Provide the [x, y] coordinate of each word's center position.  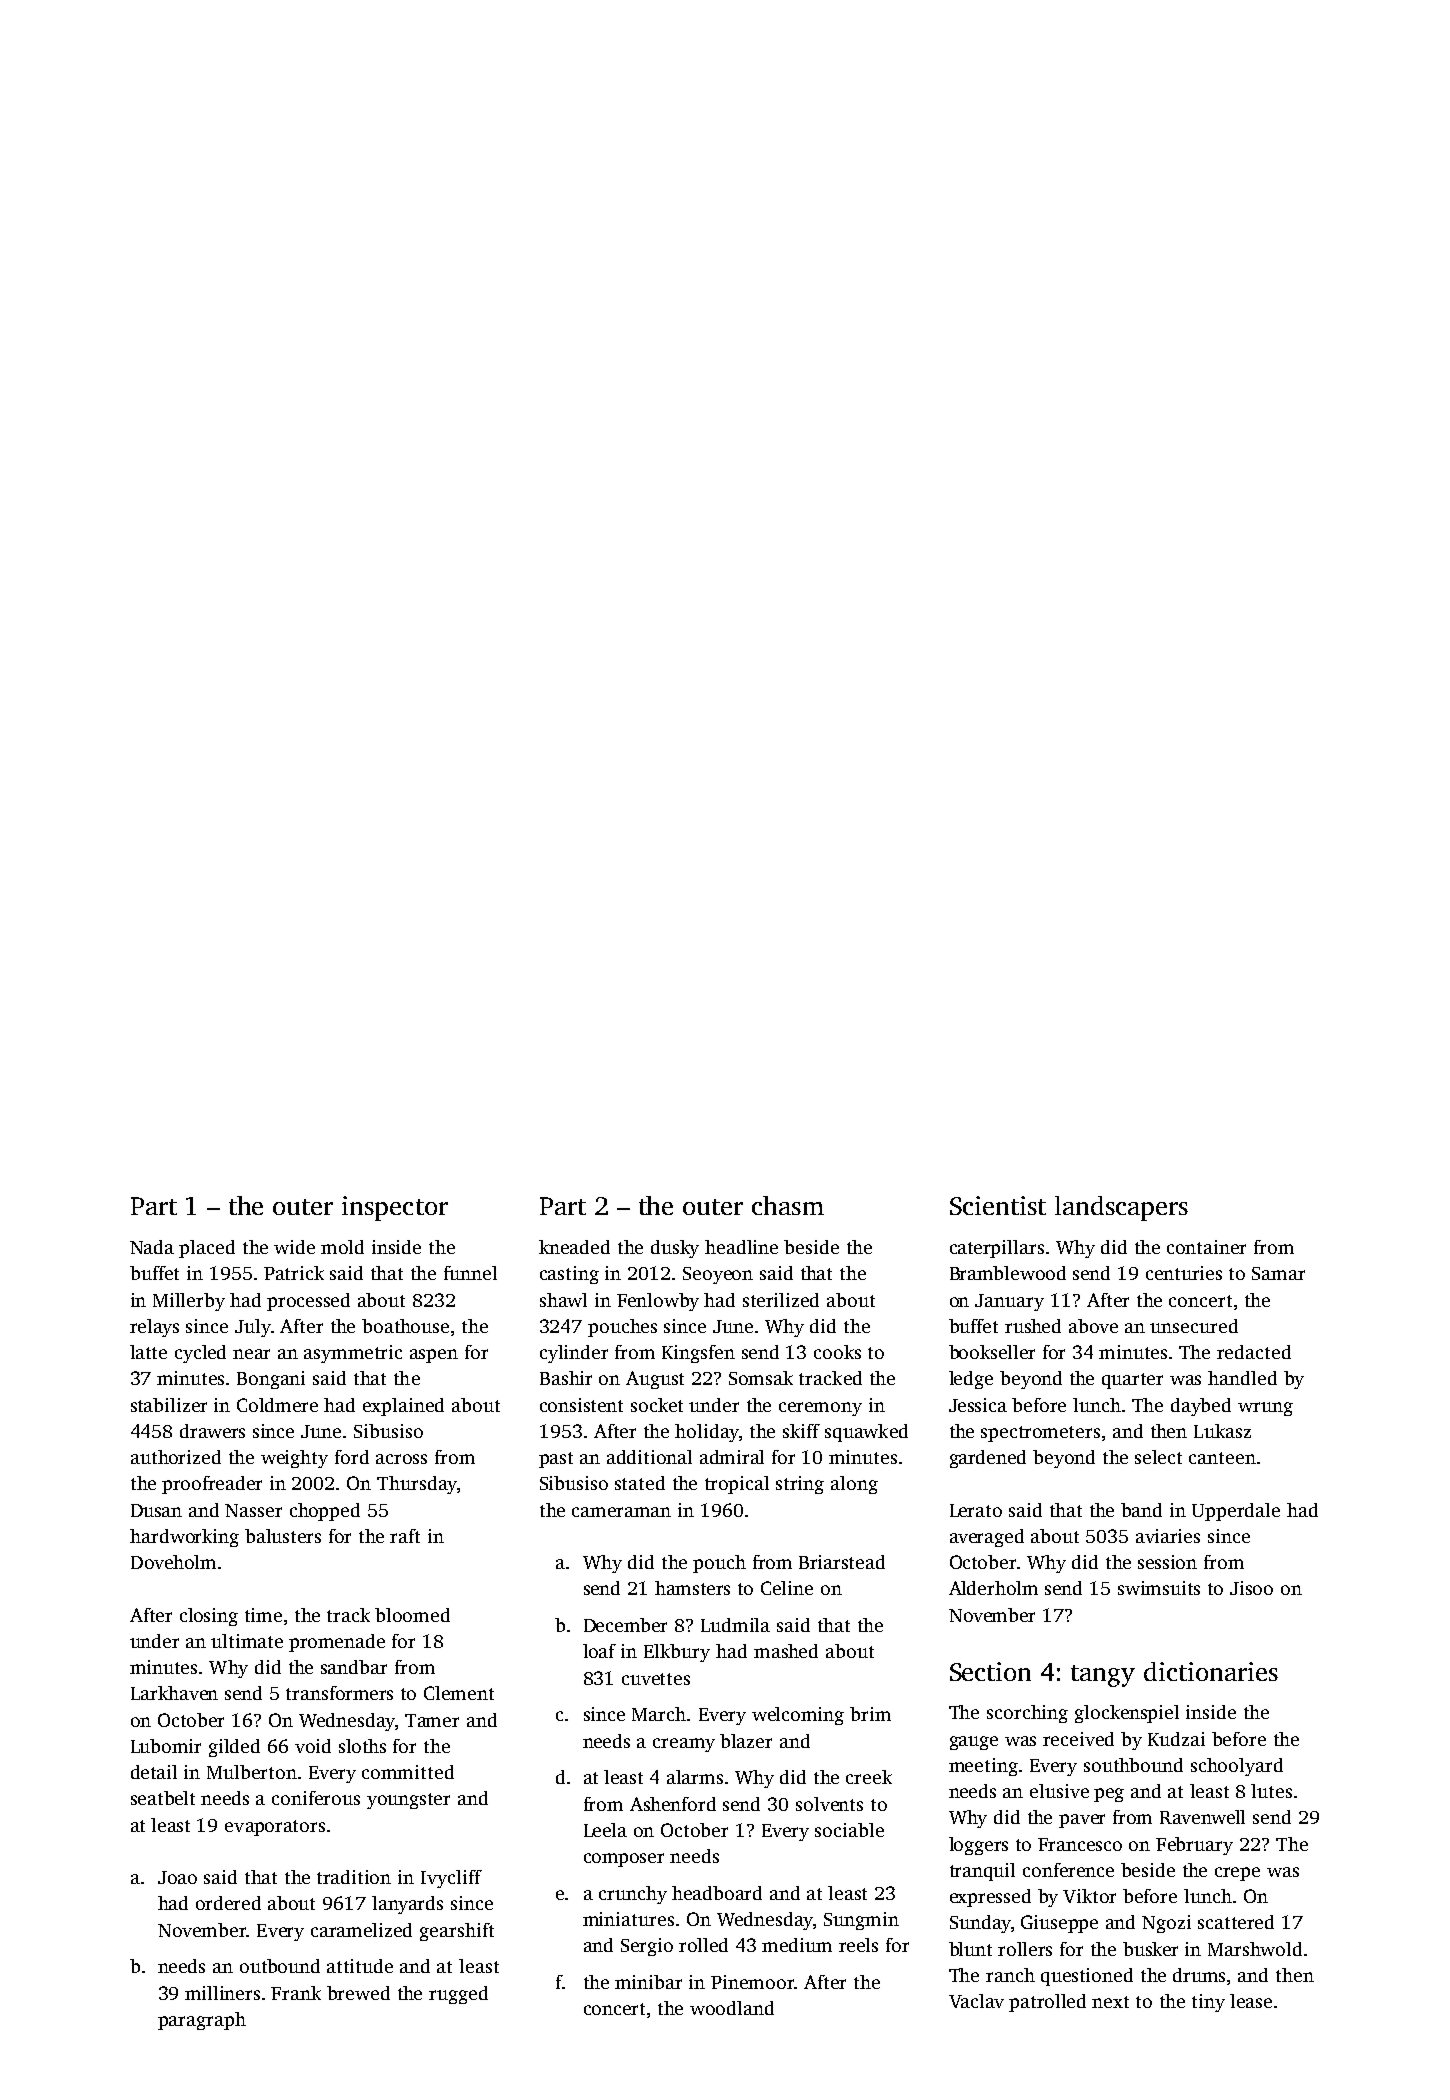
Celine [787, 1588]
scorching [1027, 1714]
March [659, 1714]
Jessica [978, 1405]
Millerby [189, 1302]
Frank [296, 1993]
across [401, 1459]
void [313, 1746]
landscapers [1121, 1208]
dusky [675, 1249]
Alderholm [993, 1588]
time [263, 1615]
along [854, 1485]
